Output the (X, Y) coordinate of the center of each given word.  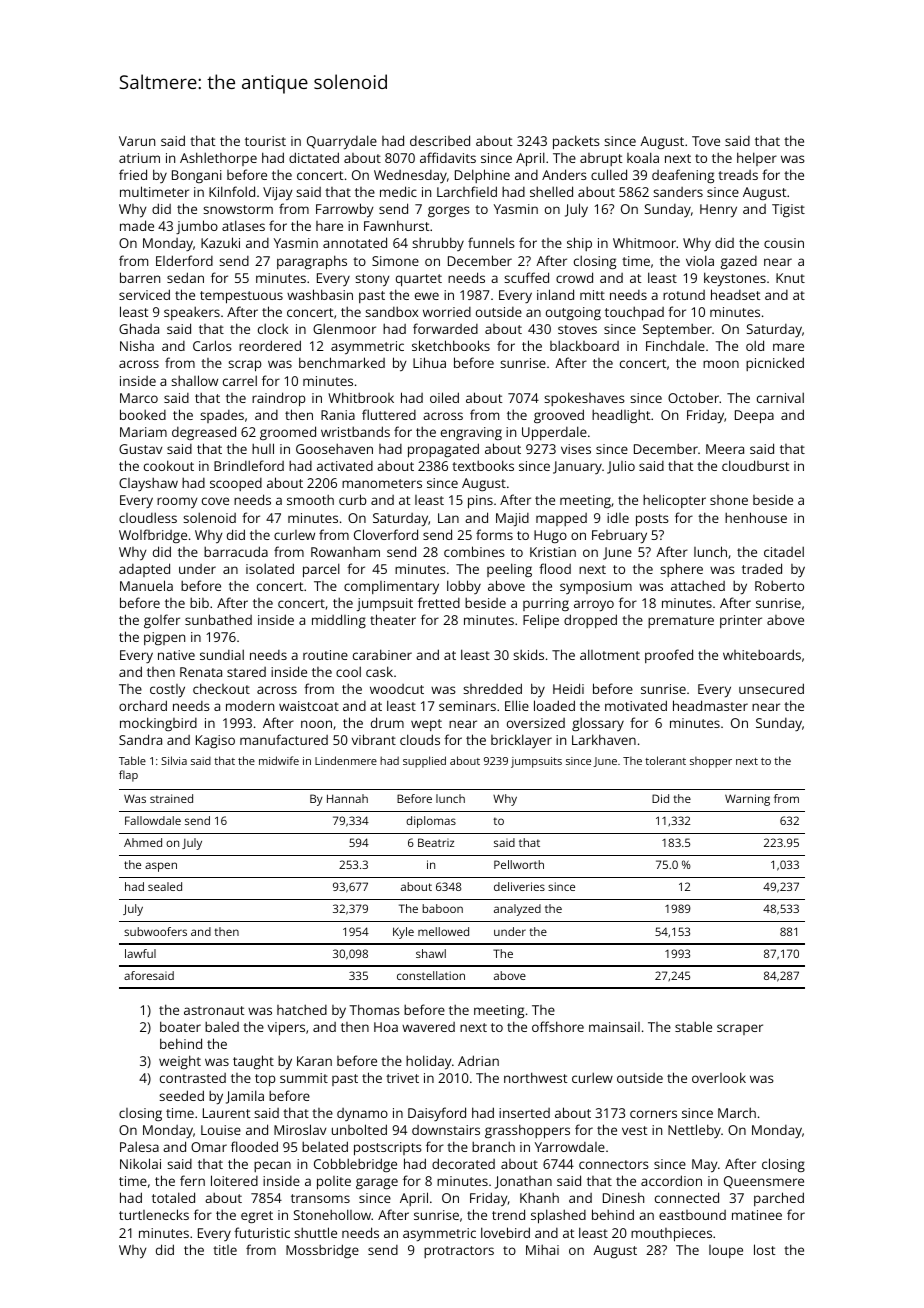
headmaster (710, 705)
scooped (236, 484)
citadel (784, 551)
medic (398, 191)
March (737, 1112)
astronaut (214, 1010)
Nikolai (140, 1163)
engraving (471, 433)
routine (325, 655)
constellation (431, 975)
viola (700, 260)
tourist (265, 141)
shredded (492, 688)
